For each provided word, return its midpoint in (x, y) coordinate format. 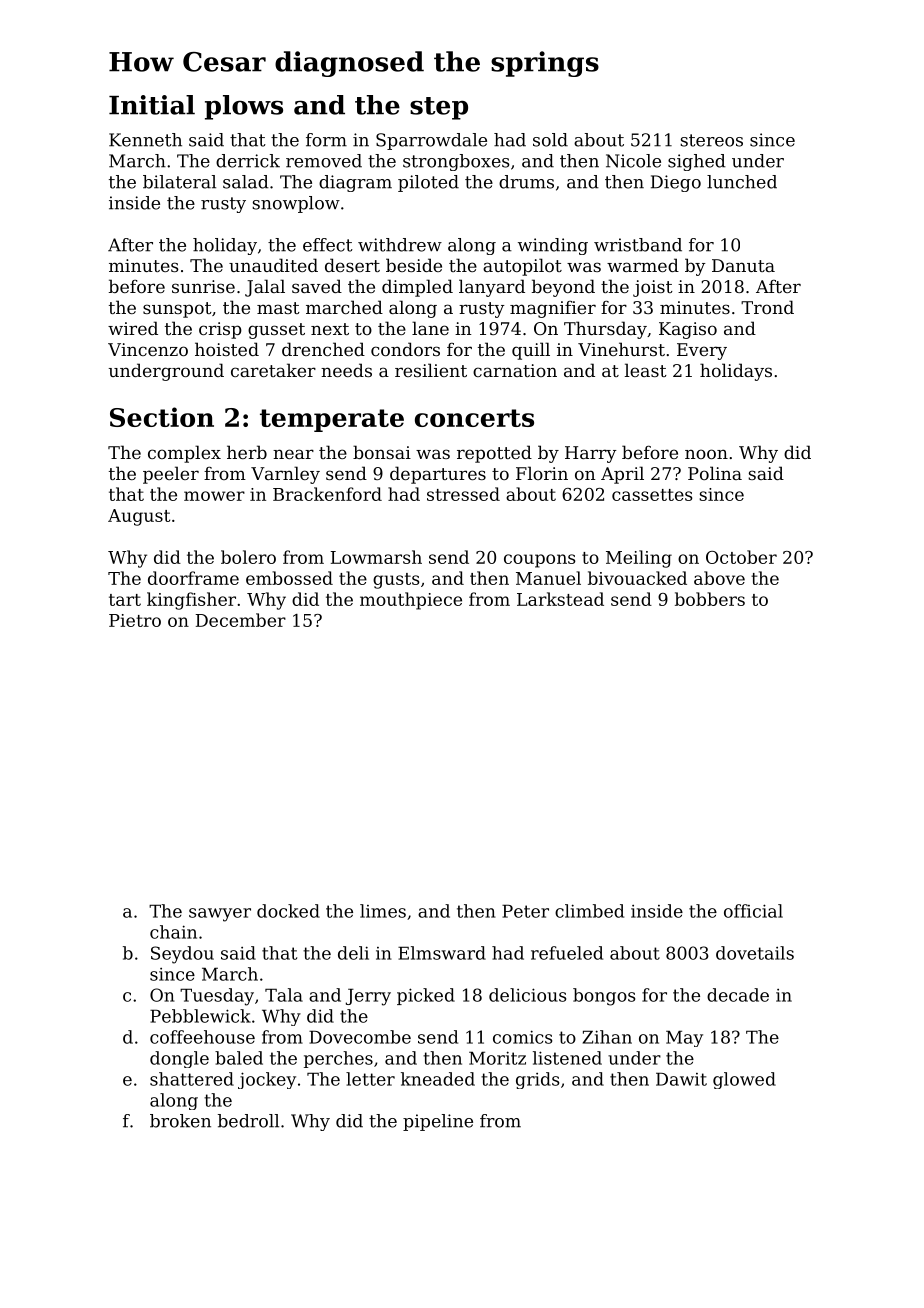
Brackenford (327, 494)
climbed (589, 911)
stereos (711, 140)
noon (706, 454)
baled (239, 1058)
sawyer (220, 915)
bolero (248, 557)
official (753, 911)
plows (244, 107)
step (439, 108)
